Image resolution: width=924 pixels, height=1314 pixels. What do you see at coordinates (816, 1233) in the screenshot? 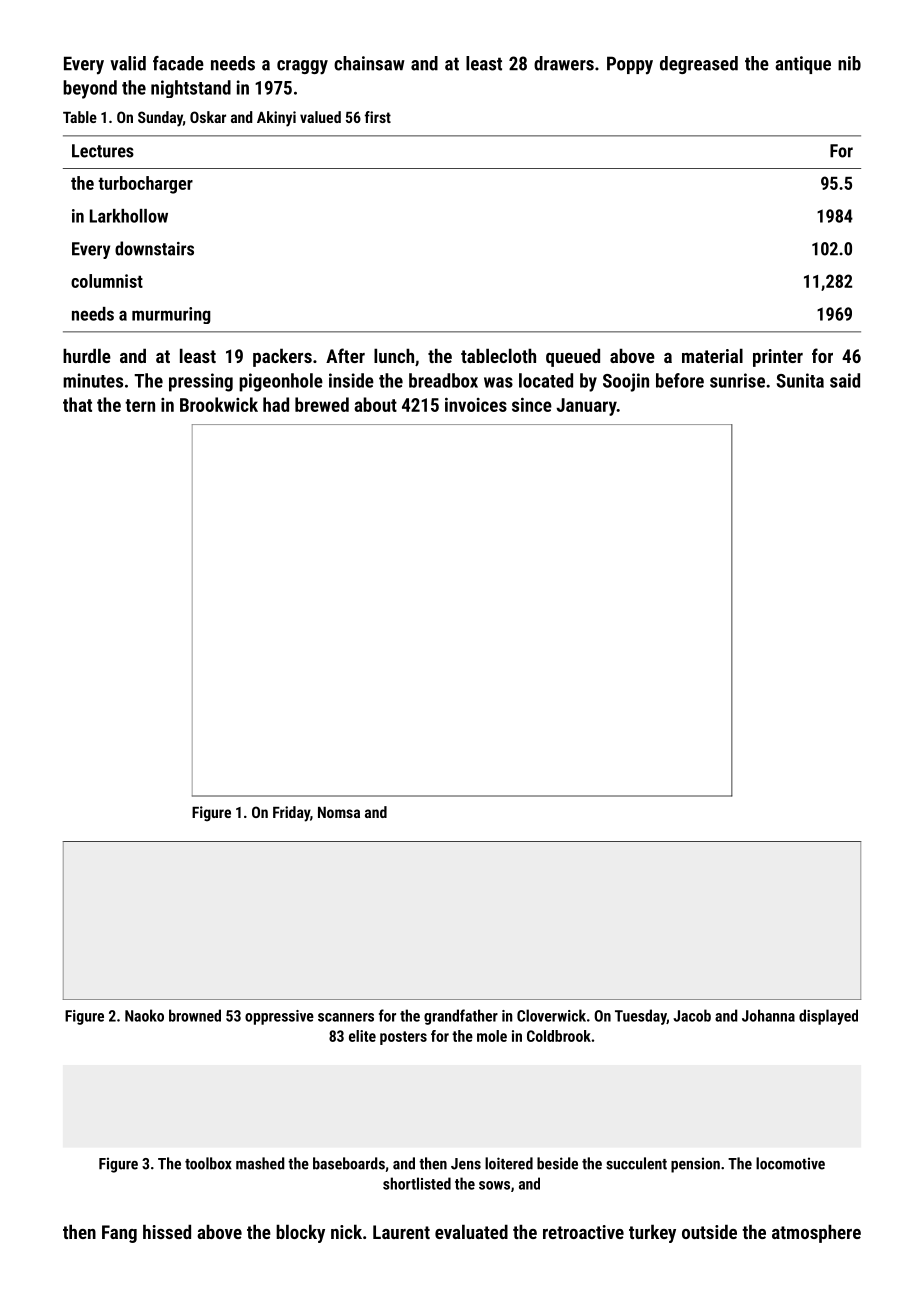
I see `atmosphere` at bounding box center [816, 1233].
